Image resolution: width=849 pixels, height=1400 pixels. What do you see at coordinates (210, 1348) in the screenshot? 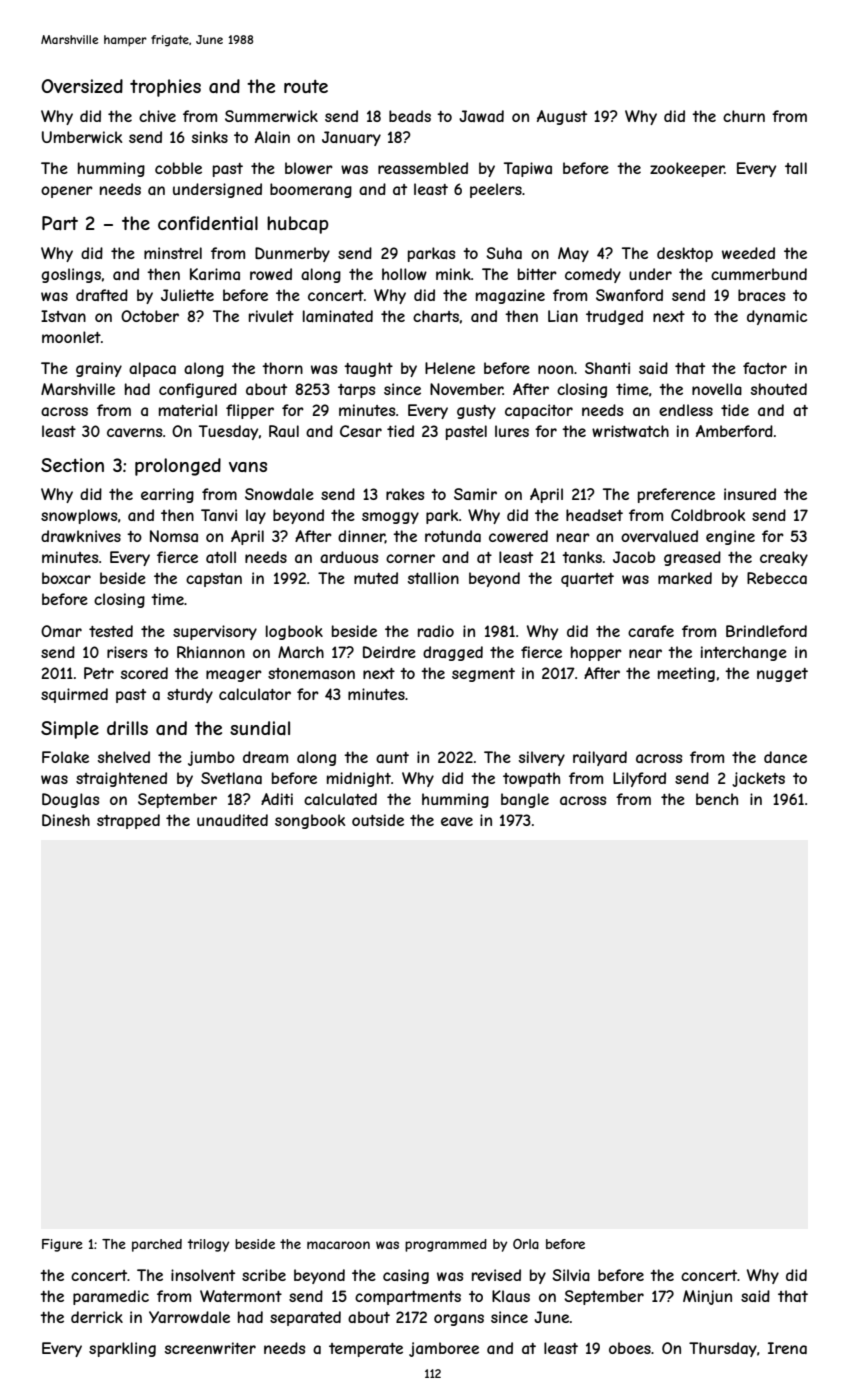
I see `screenwriter` at bounding box center [210, 1348].
